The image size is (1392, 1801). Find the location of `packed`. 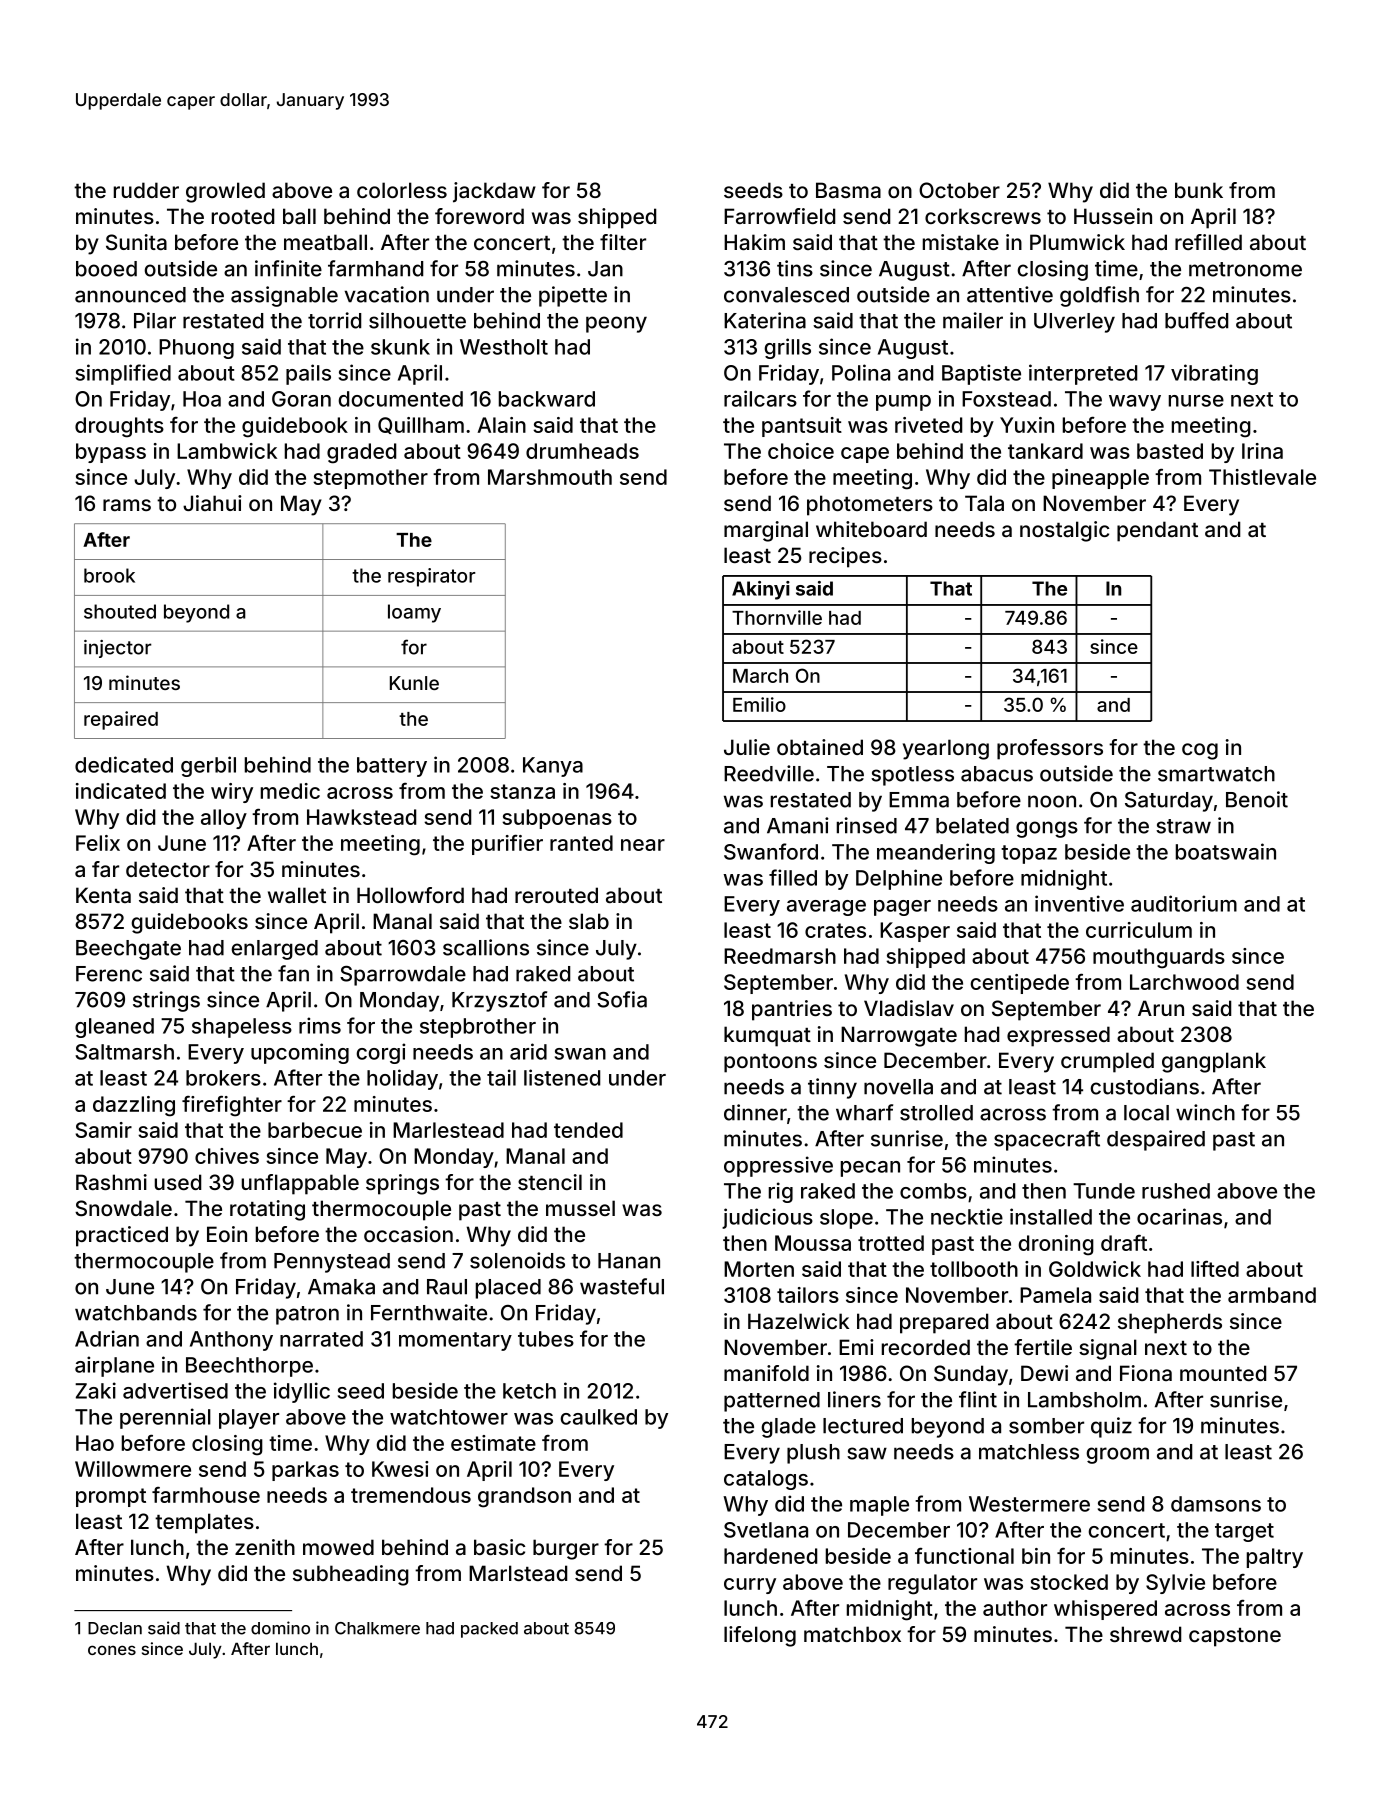

packed is located at coordinates (489, 1630).
